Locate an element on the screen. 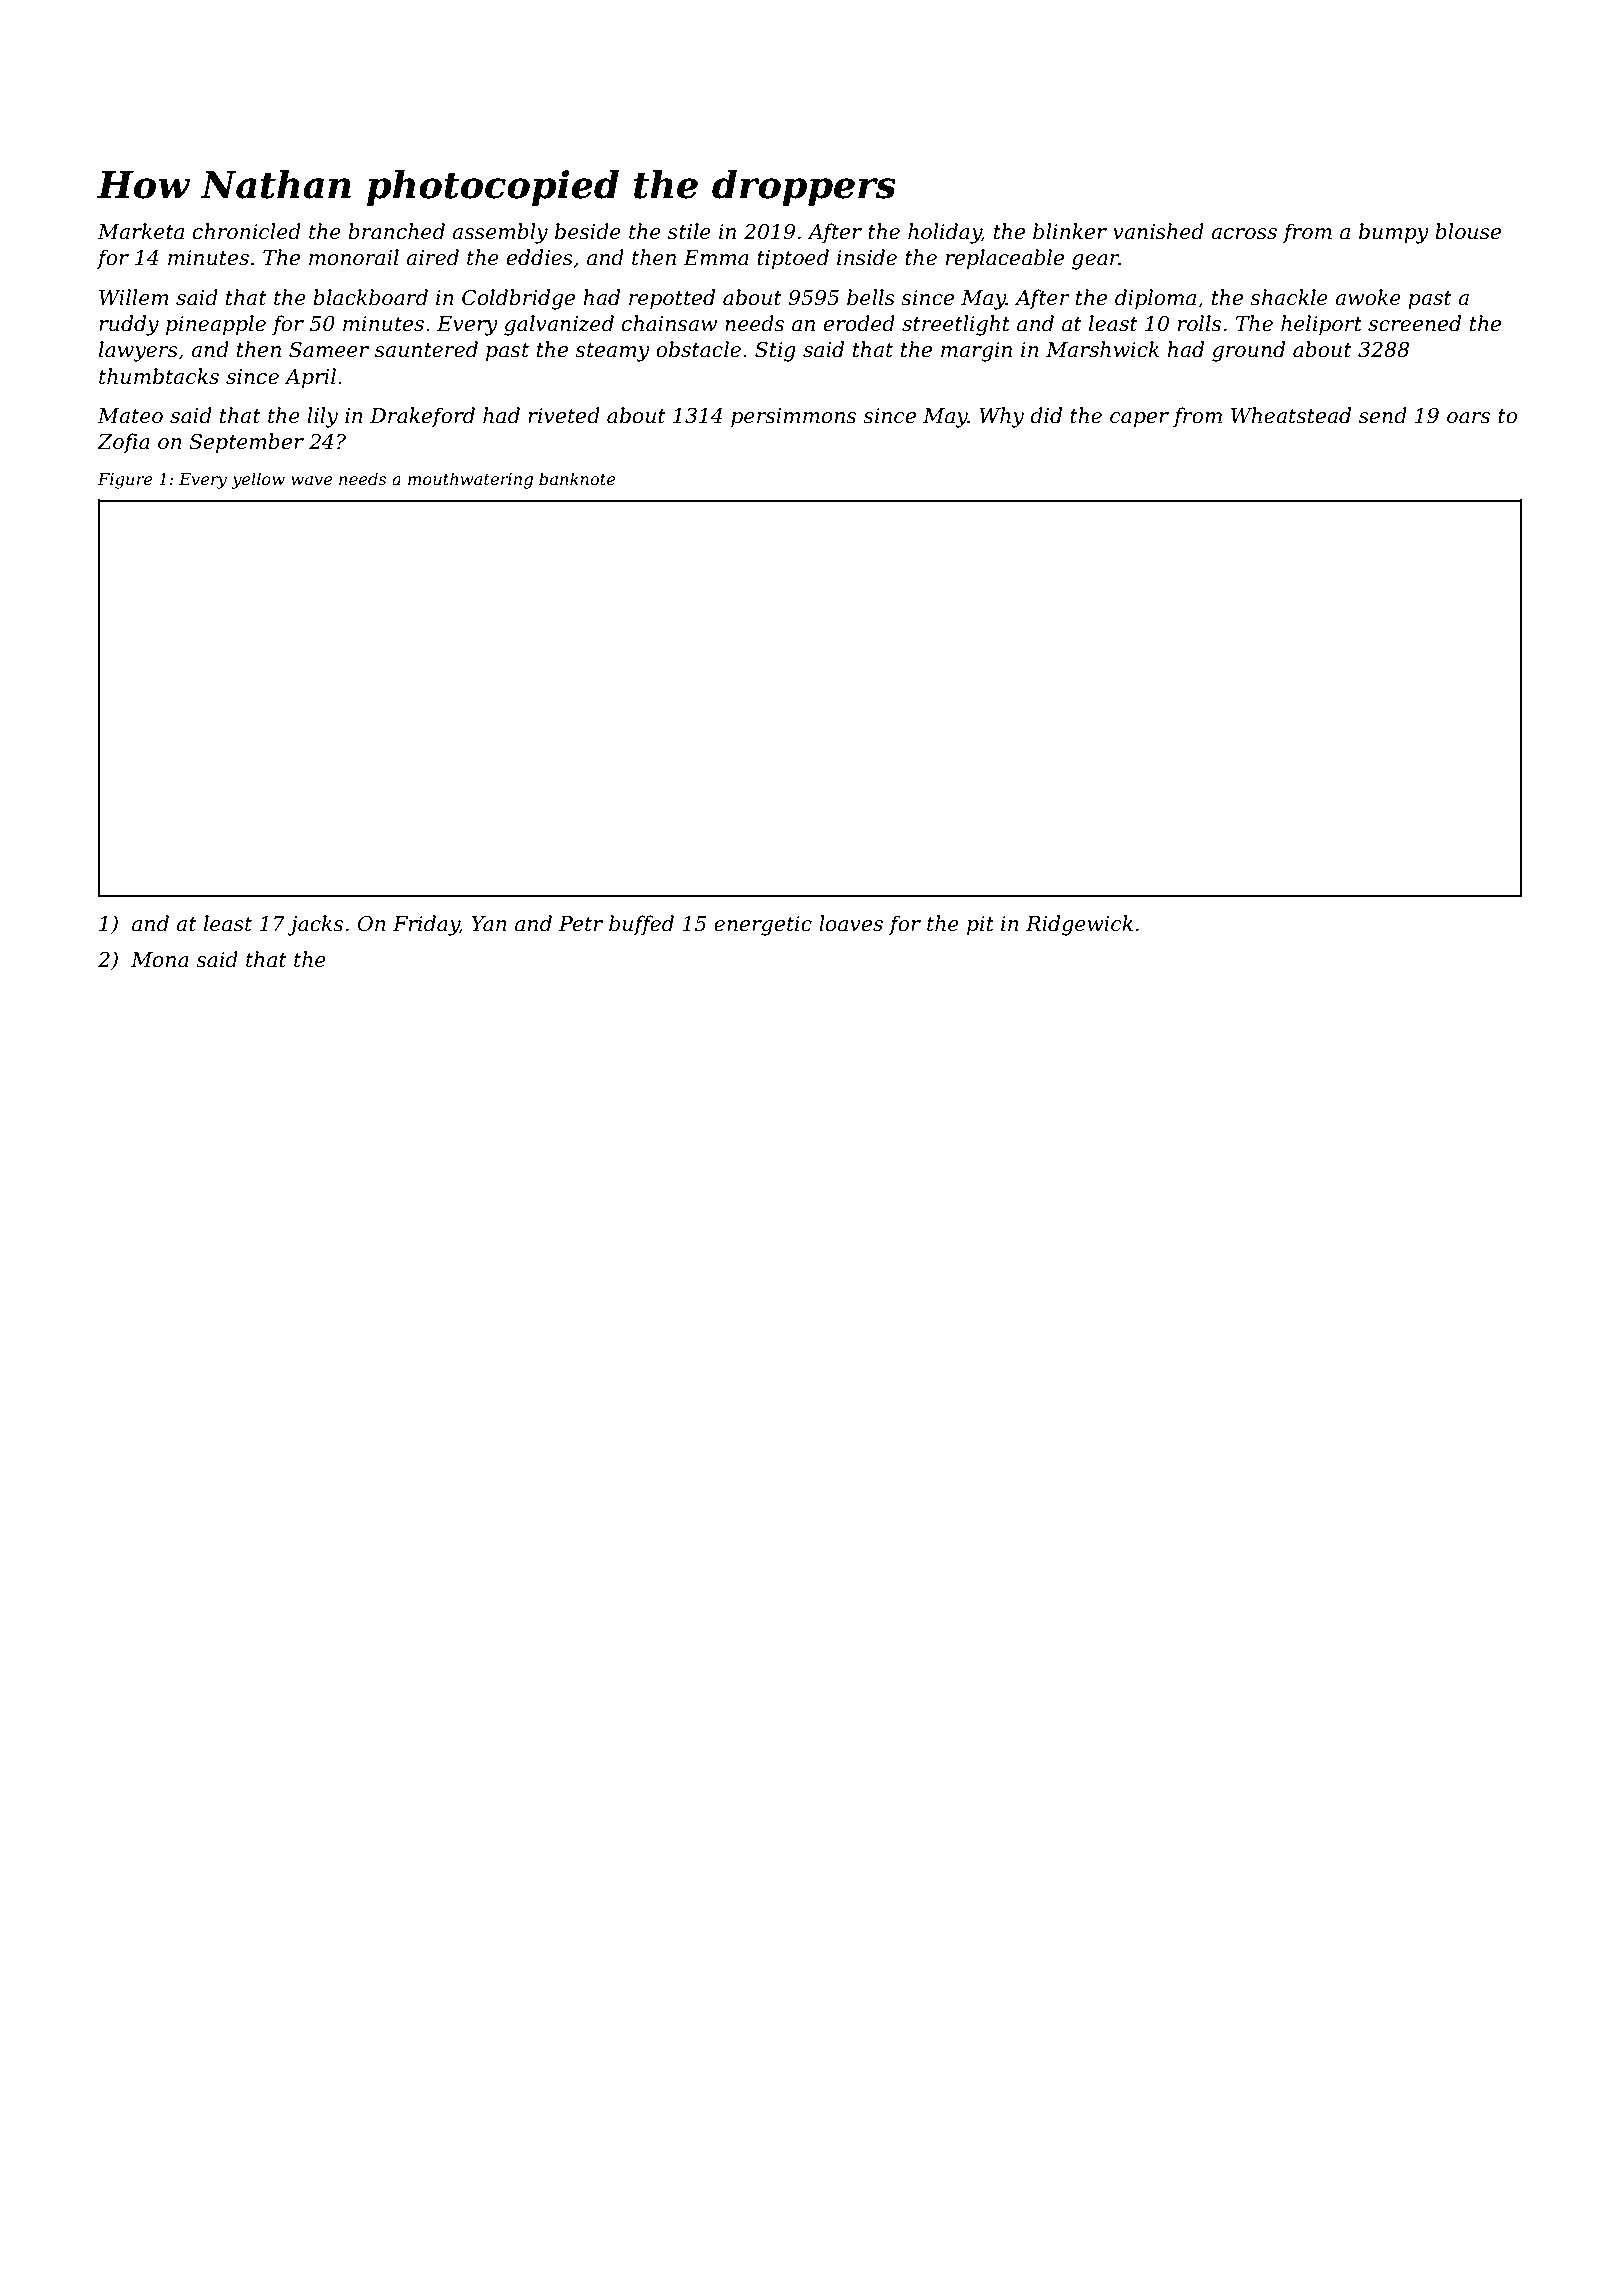 This screenshot has height=2292, width=1620. blinker is located at coordinates (1070, 231).
